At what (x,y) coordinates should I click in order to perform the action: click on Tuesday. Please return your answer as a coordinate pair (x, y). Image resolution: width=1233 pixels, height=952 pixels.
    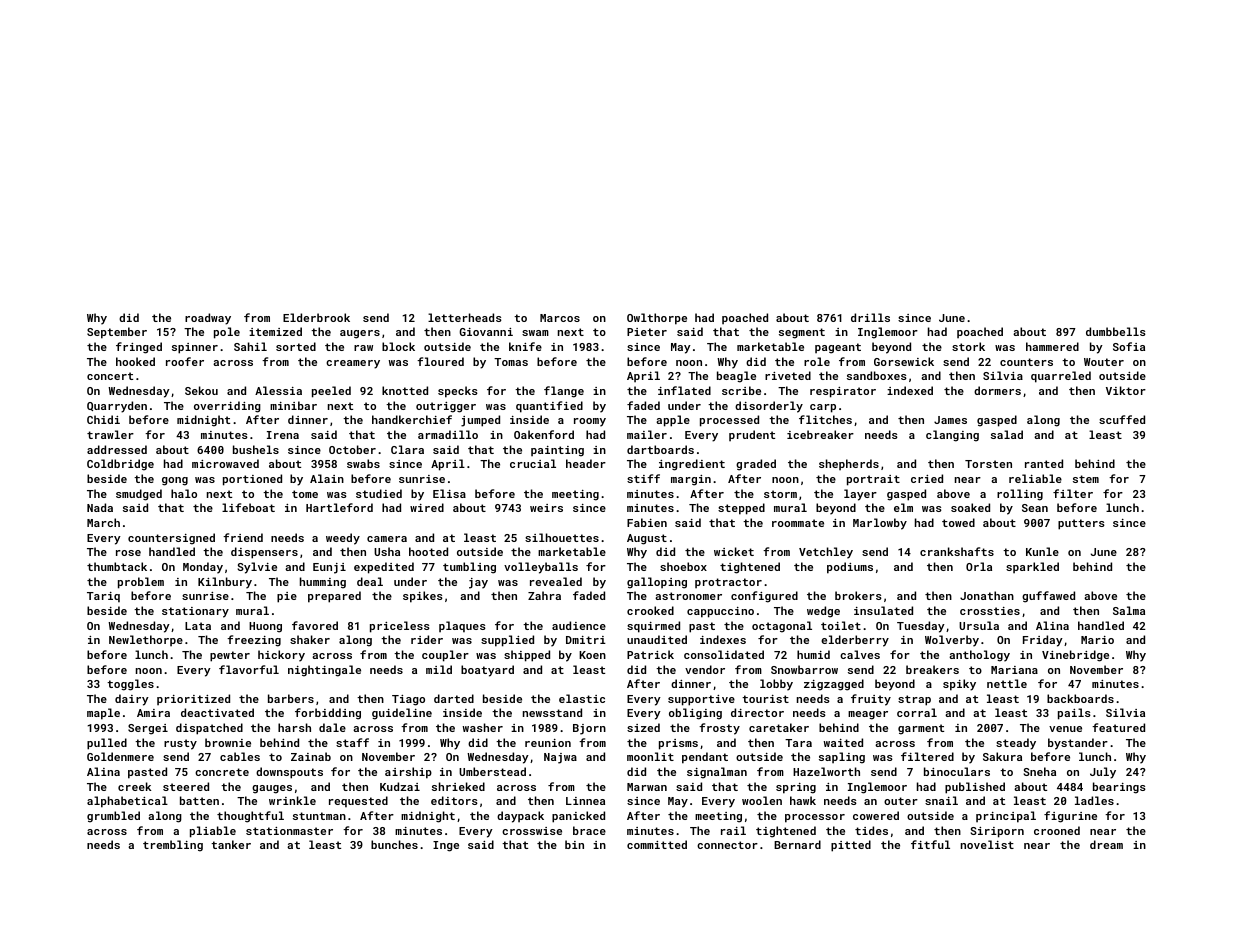
    Looking at the image, I should click on (921, 627).
